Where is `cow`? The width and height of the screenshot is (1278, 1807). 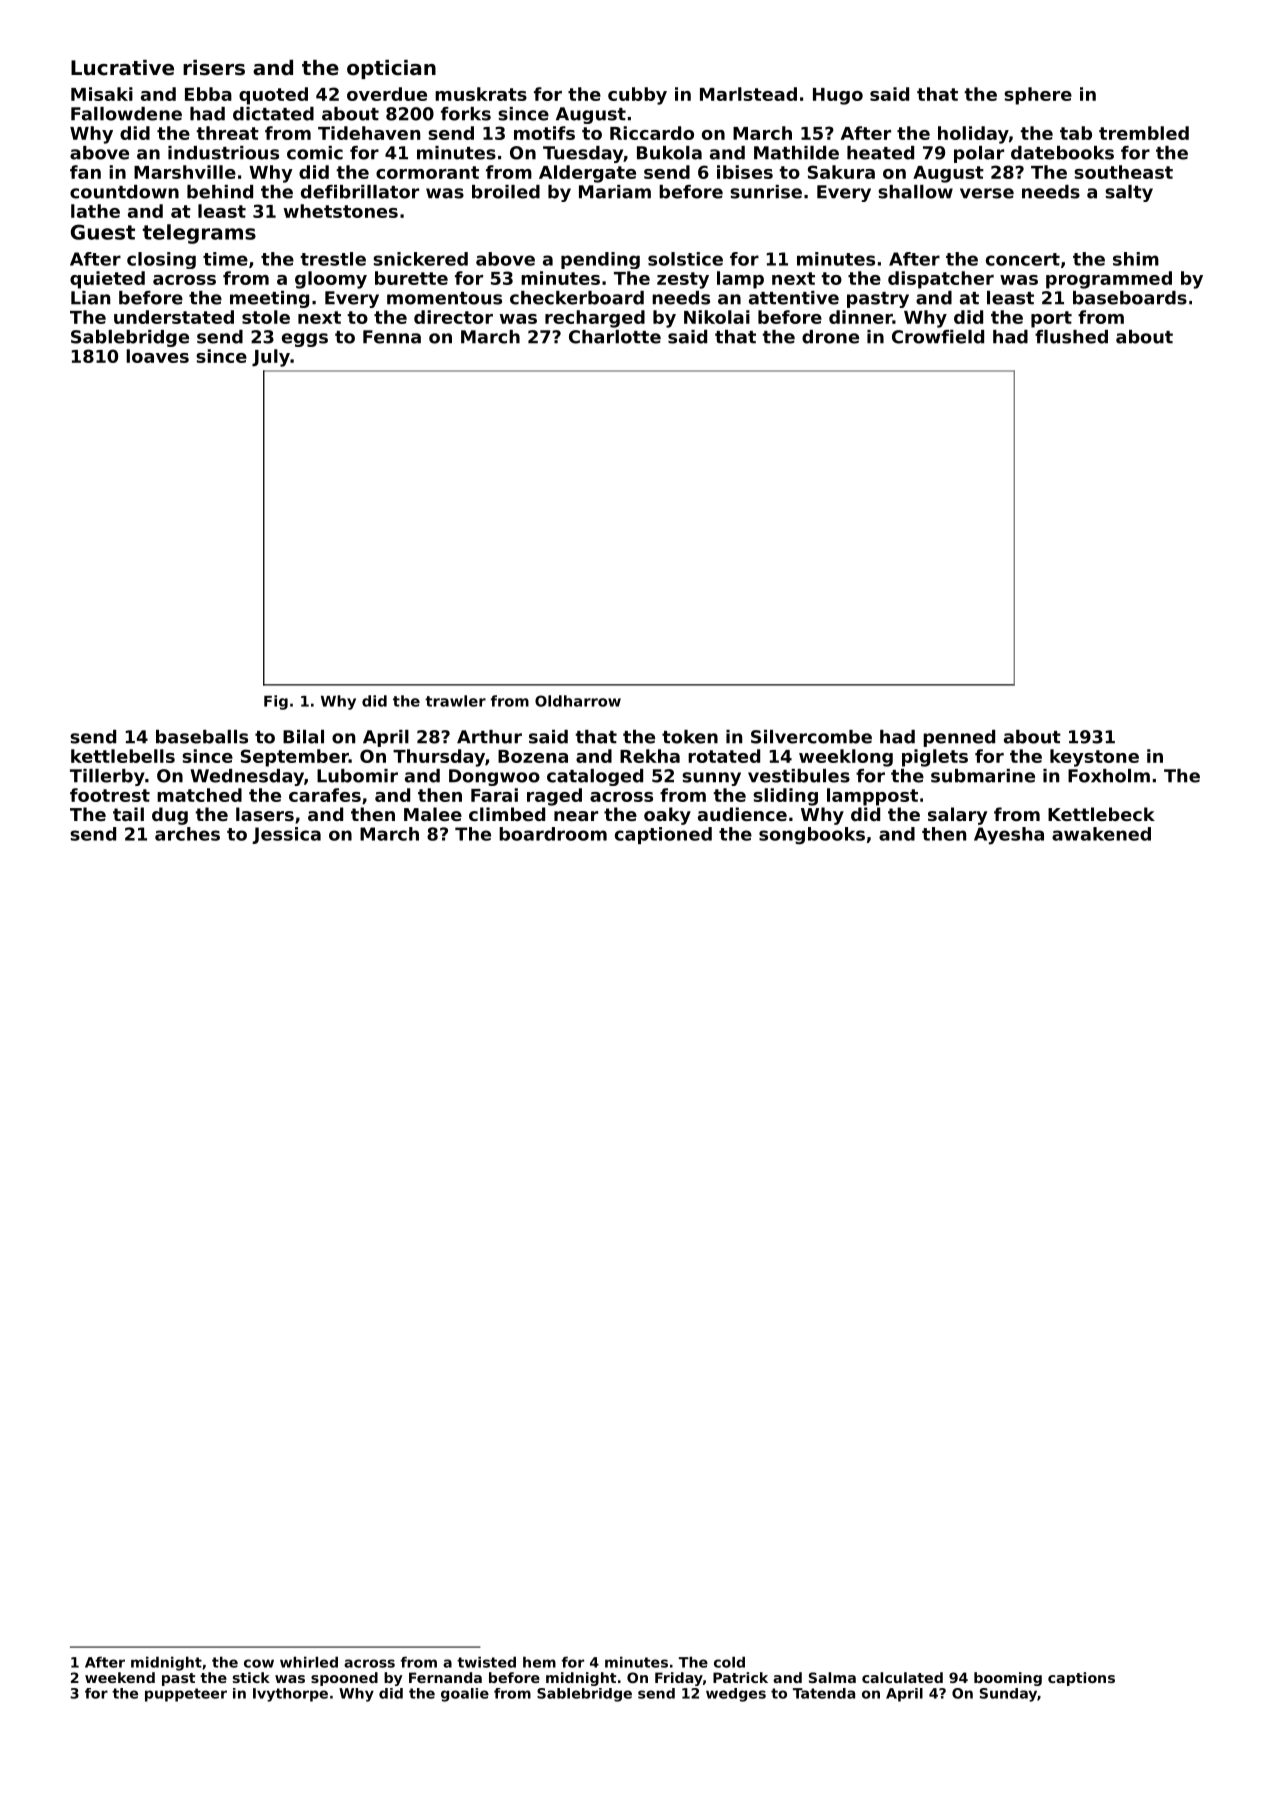 cow is located at coordinates (259, 1663).
